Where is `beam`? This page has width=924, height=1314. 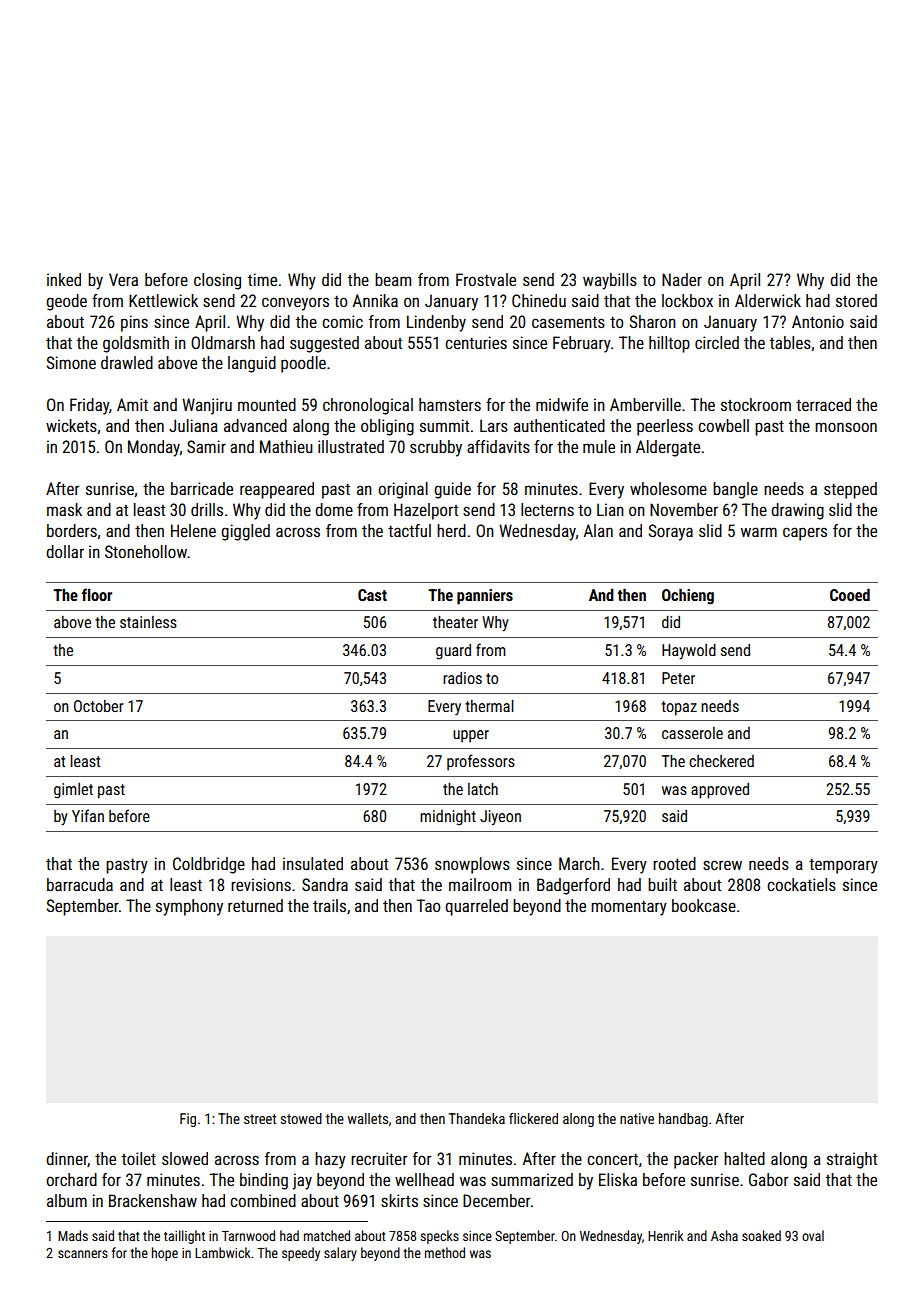 beam is located at coordinates (393, 279).
